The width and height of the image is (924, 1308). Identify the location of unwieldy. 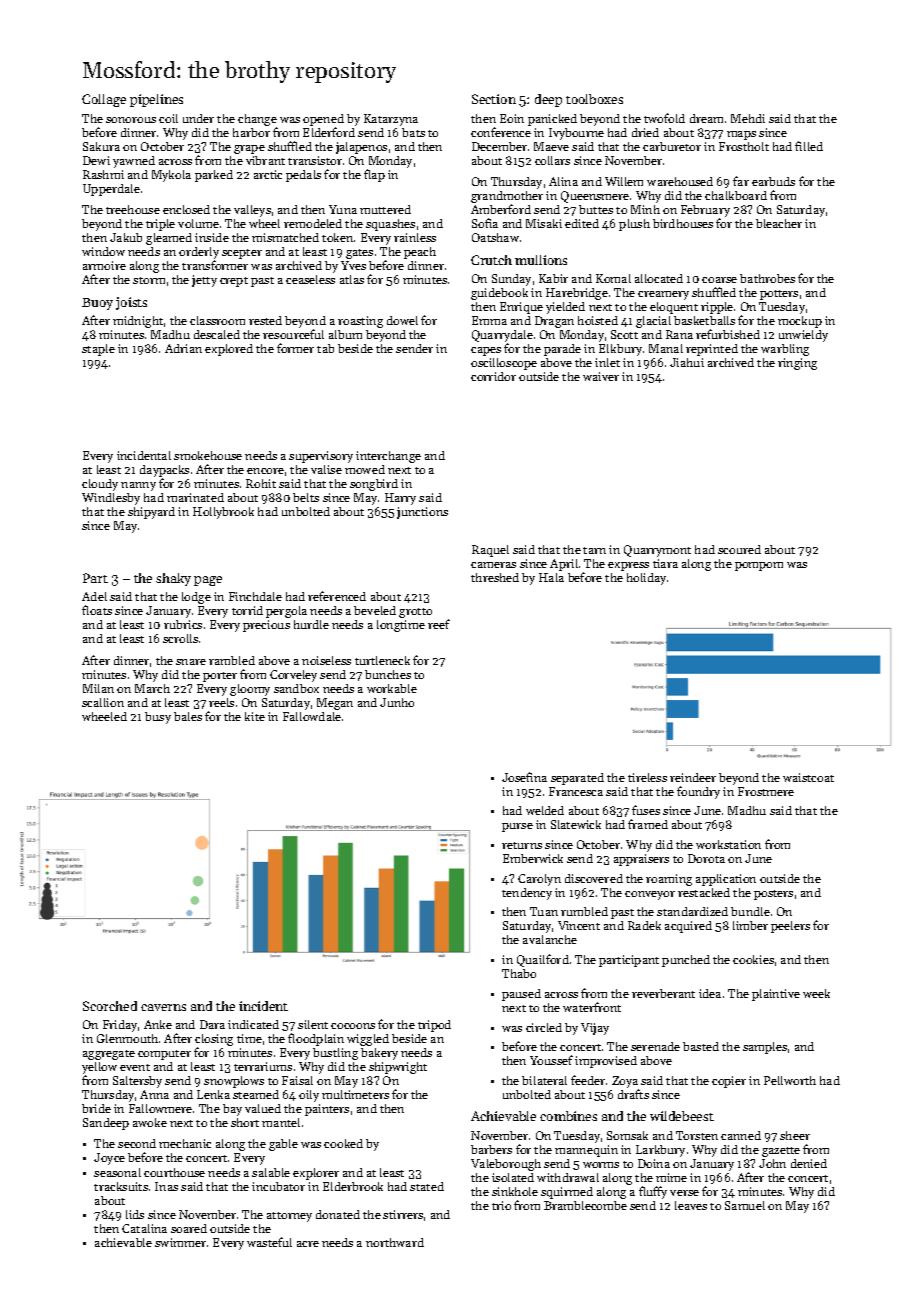
(803, 336).
